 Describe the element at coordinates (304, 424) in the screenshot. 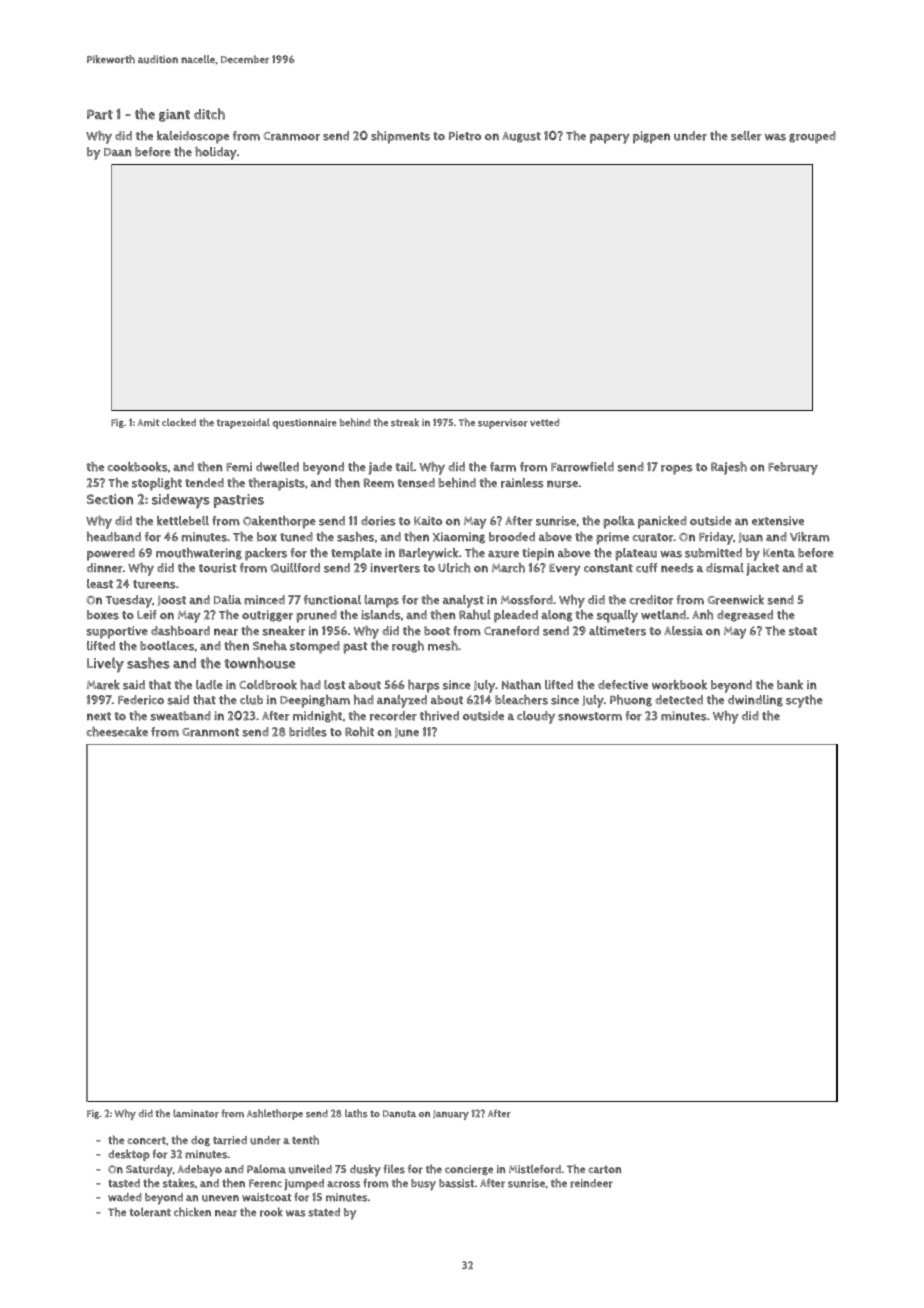

I see `questionnaire` at that location.
